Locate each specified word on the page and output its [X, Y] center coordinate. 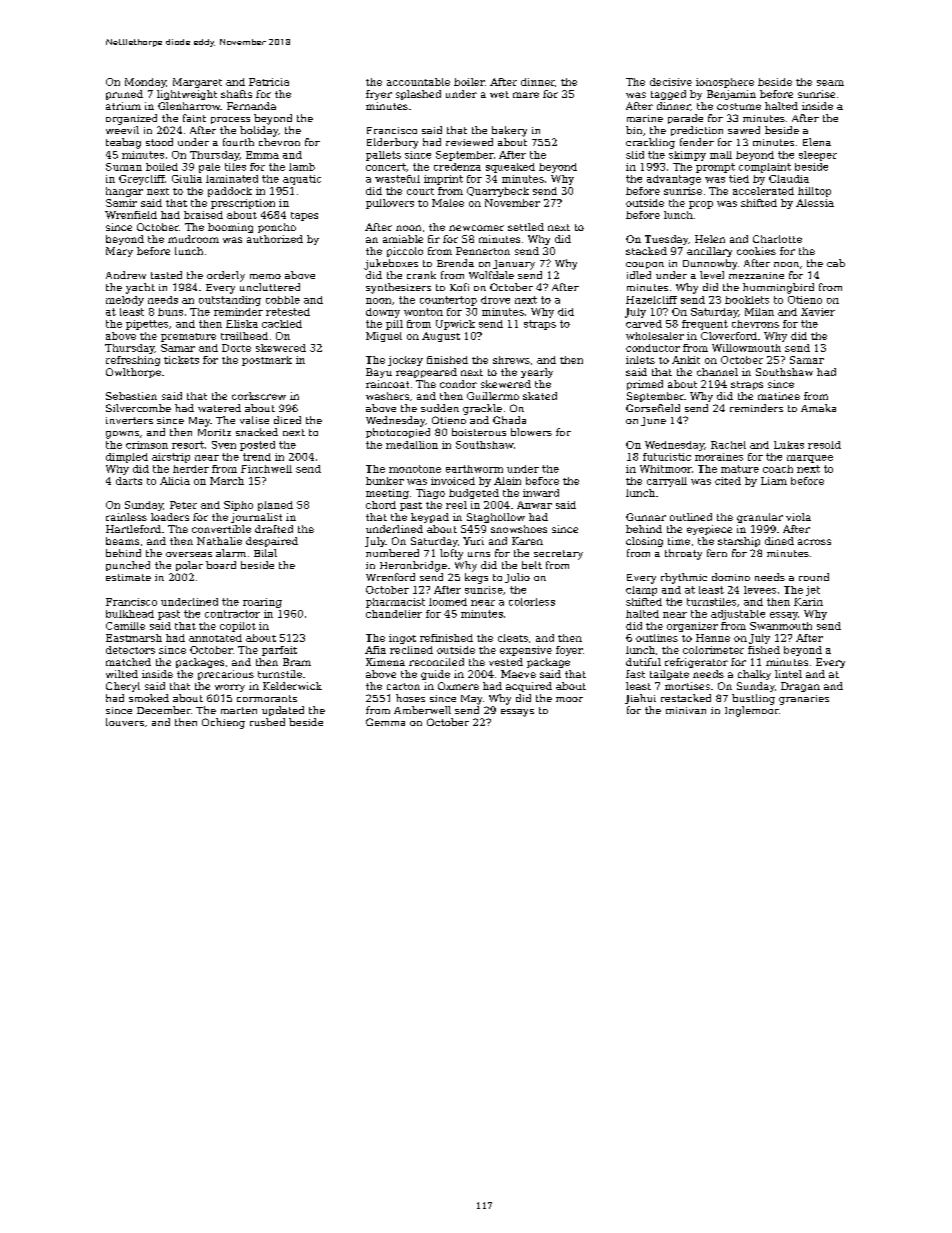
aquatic [302, 180]
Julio [517, 578]
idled [639, 275]
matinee [779, 396]
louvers [125, 722]
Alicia [175, 481]
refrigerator [696, 663]
